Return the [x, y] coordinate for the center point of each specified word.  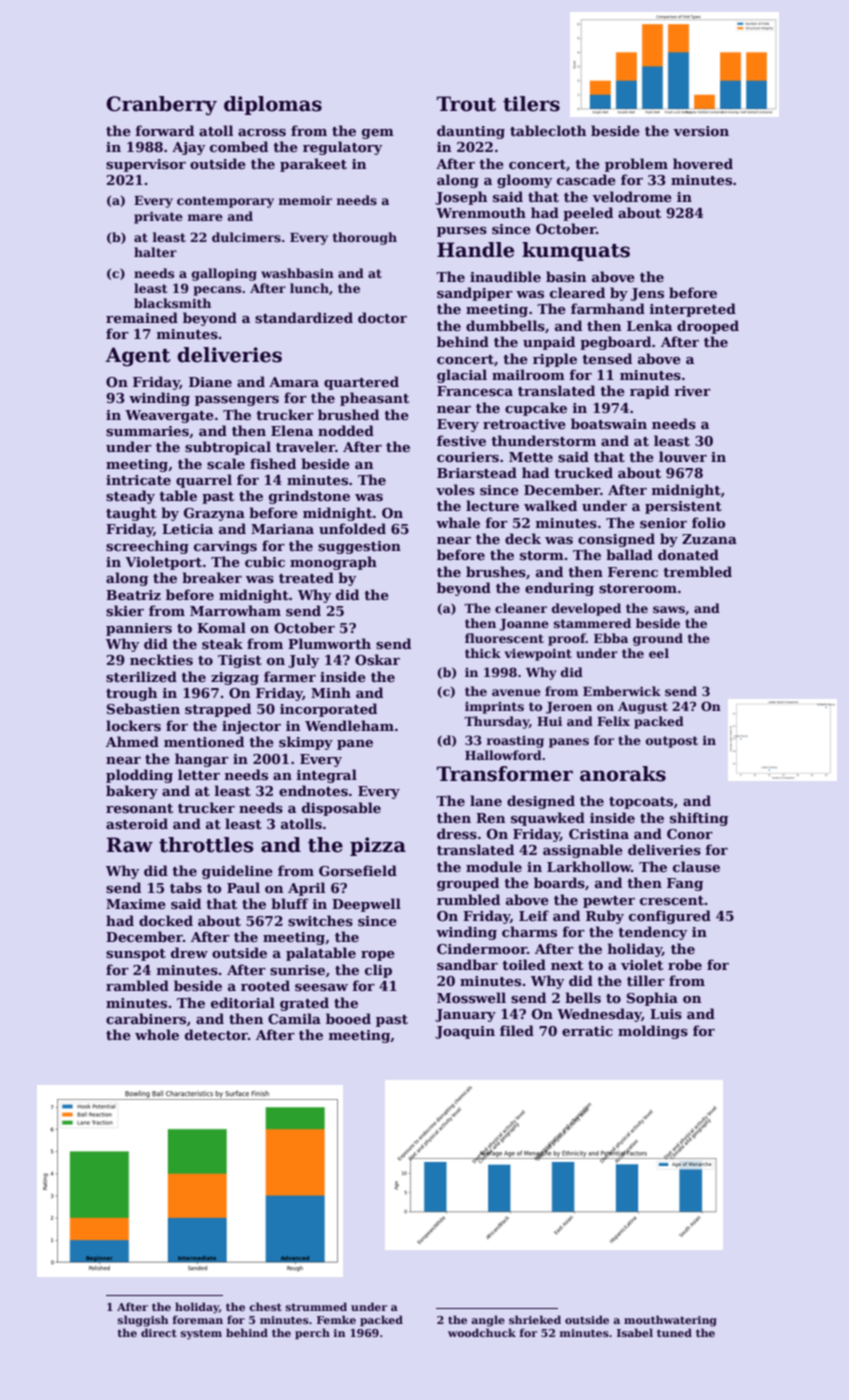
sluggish [143, 1321]
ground [658, 639]
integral [327, 776]
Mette [531, 457]
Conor [690, 834]
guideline [237, 872]
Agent [137, 357]
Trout [466, 104]
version [701, 131]
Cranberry [161, 106]
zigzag [235, 678]
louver [683, 456]
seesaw [321, 987]
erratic [587, 1031]
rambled [137, 985]
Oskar [377, 659]
